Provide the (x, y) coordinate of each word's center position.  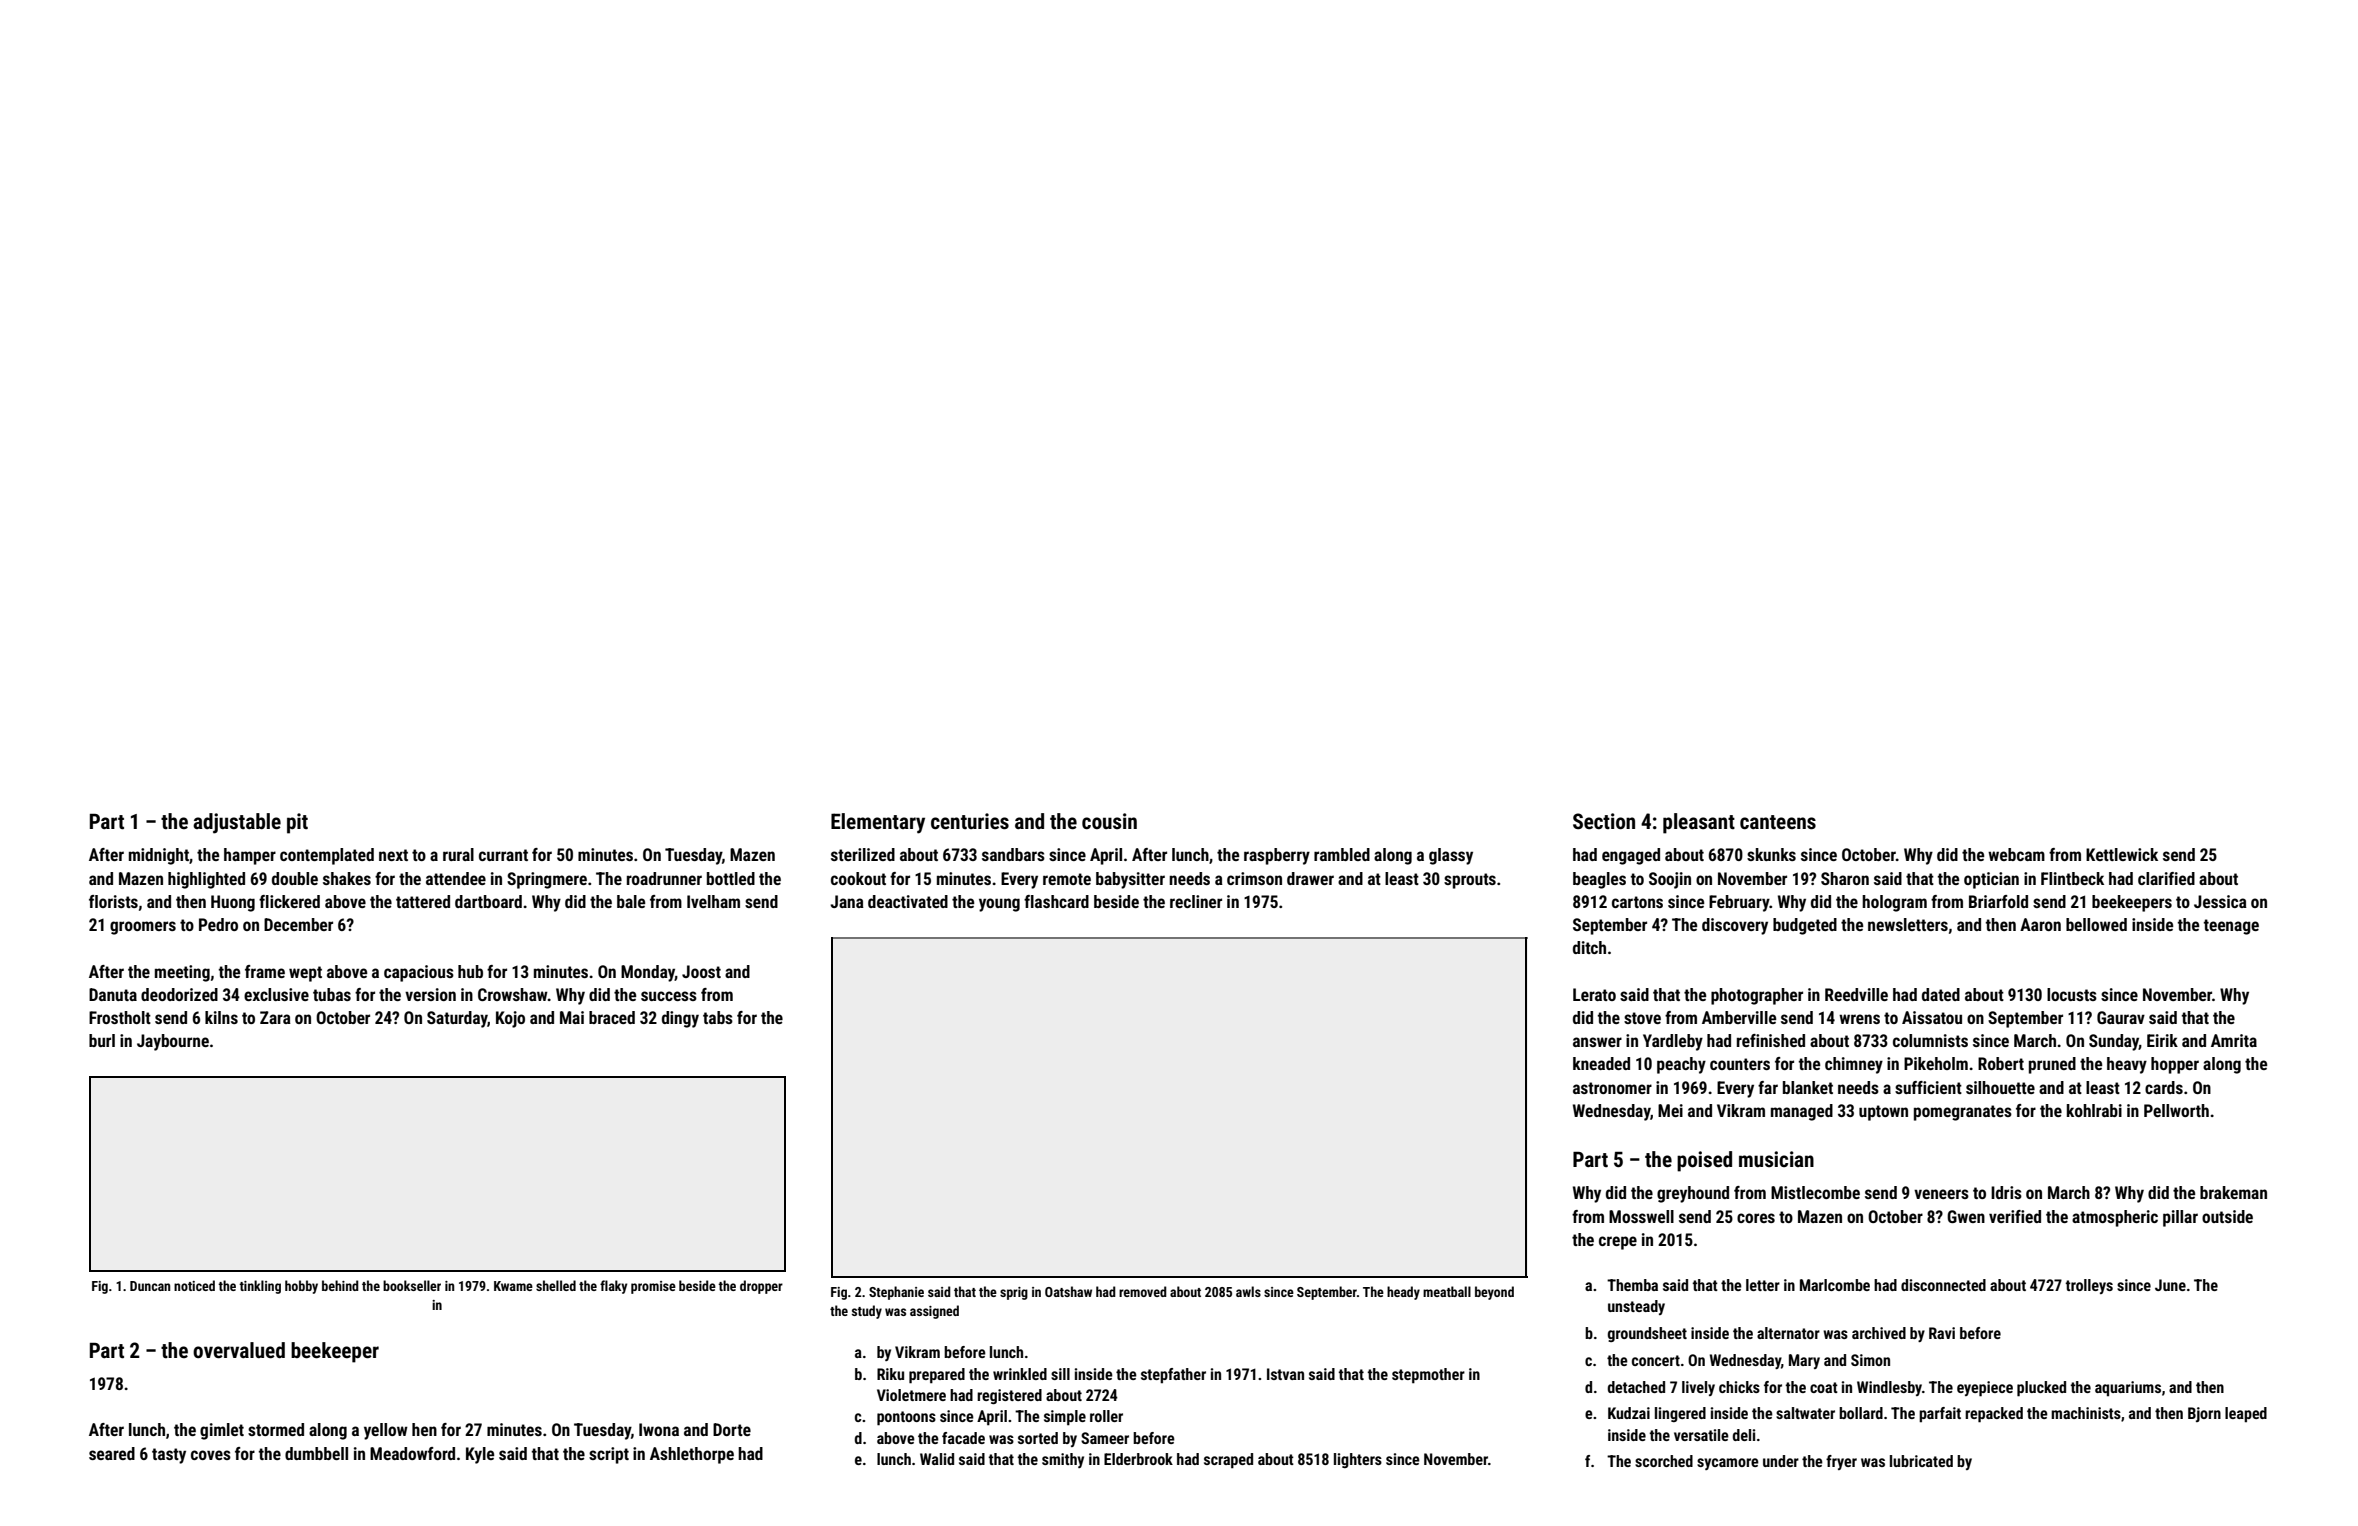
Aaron (2040, 924)
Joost (701, 971)
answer (1597, 1042)
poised (1704, 1161)
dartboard (488, 901)
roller (1106, 1416)
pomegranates (1963, 1113)
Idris (2006, 1192)
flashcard (1056, 901)
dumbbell (316, 1453)
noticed (194, 1285)
